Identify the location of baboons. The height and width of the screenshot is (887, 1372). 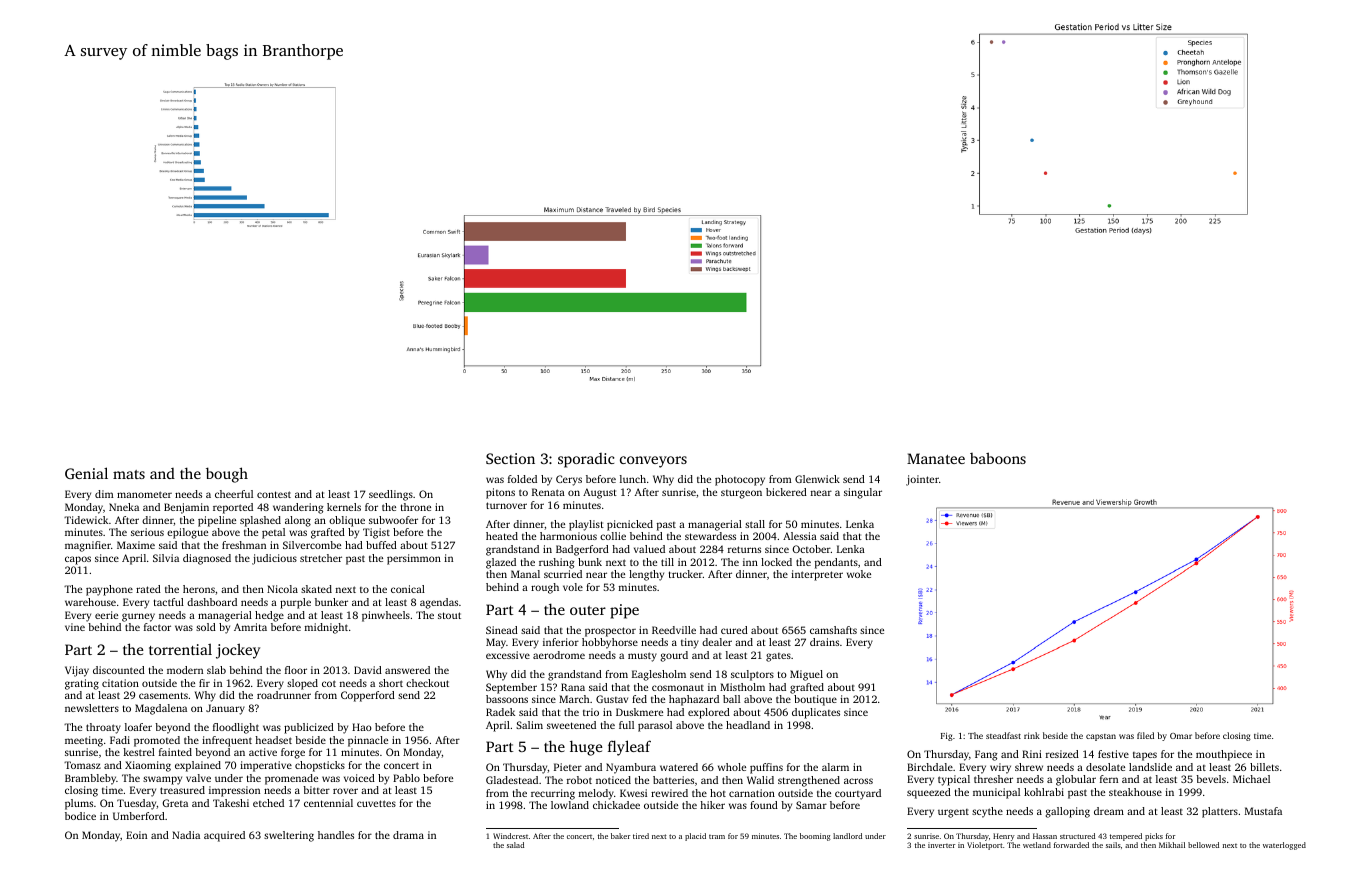
(998, 458).
